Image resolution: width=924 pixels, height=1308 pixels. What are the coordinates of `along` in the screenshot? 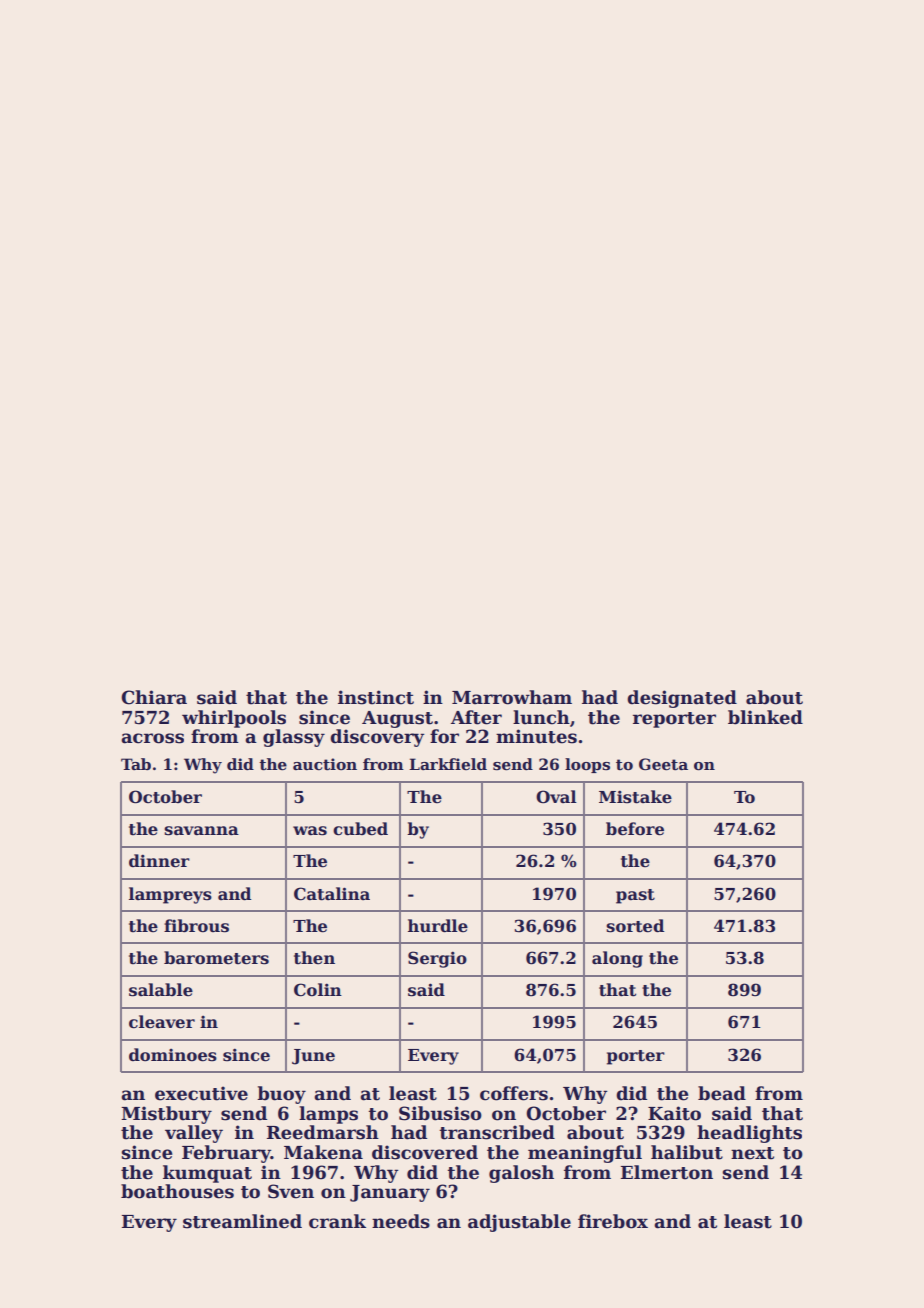 It's located at (617, 959).
